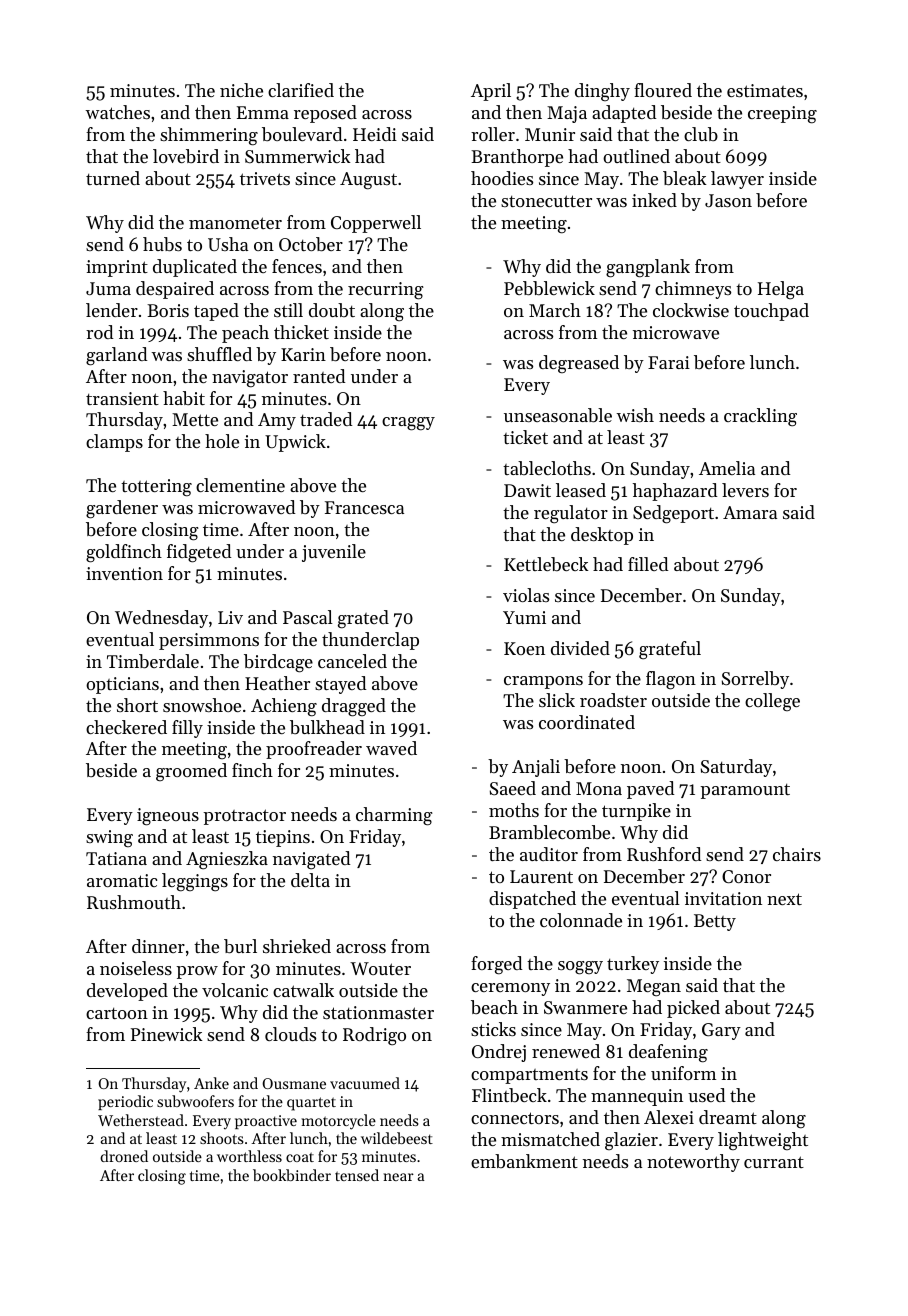 This image has width=908, height=1316. What do you see at coordinates (635, 415) in the image?
I see `wish` at bounding box center [635, 415].
